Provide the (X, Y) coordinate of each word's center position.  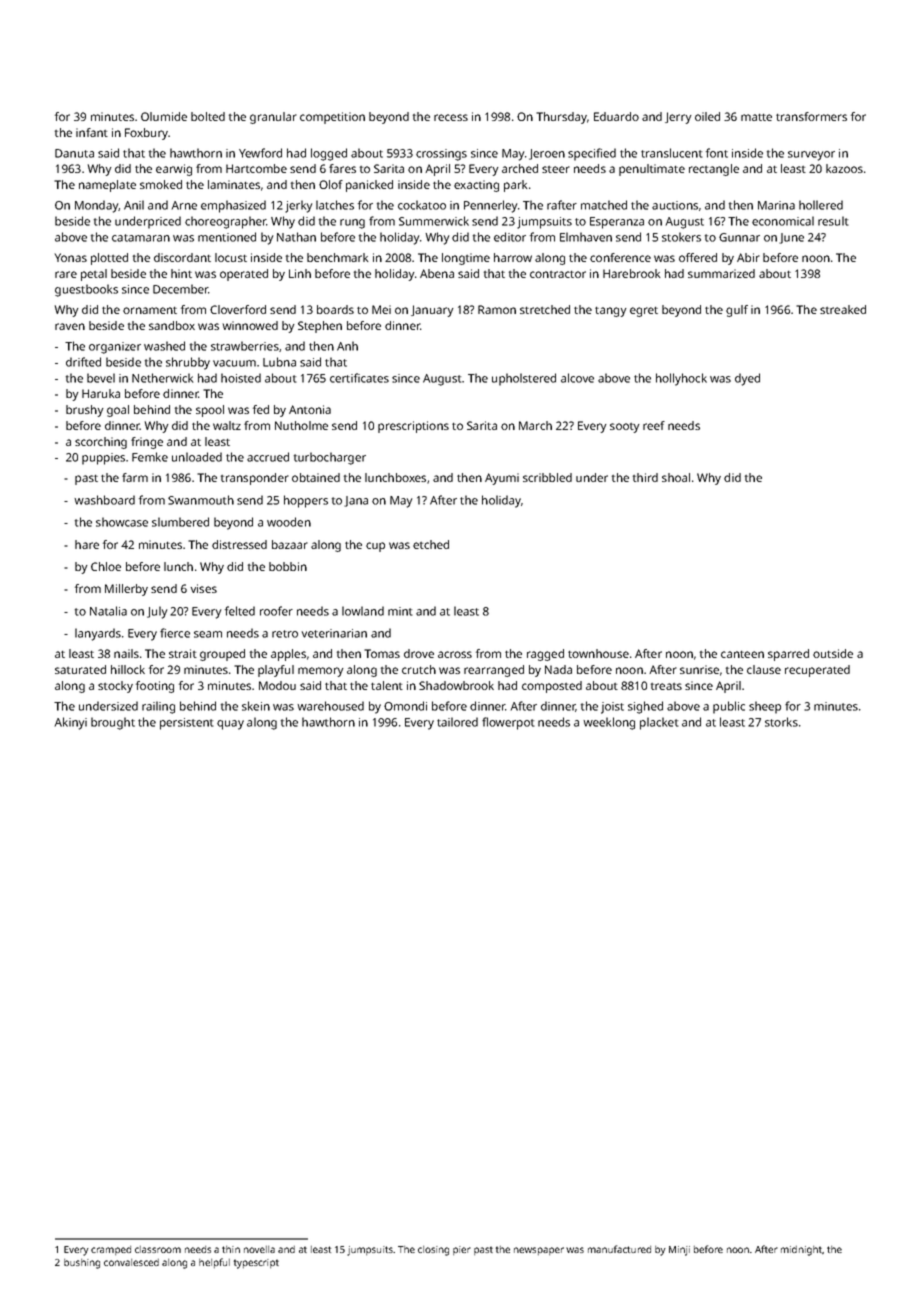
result (833, 221)
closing (433, 1251)
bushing (82, 1264)
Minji (679, 1251)
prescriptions (413, 427)
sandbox (172, 325)
